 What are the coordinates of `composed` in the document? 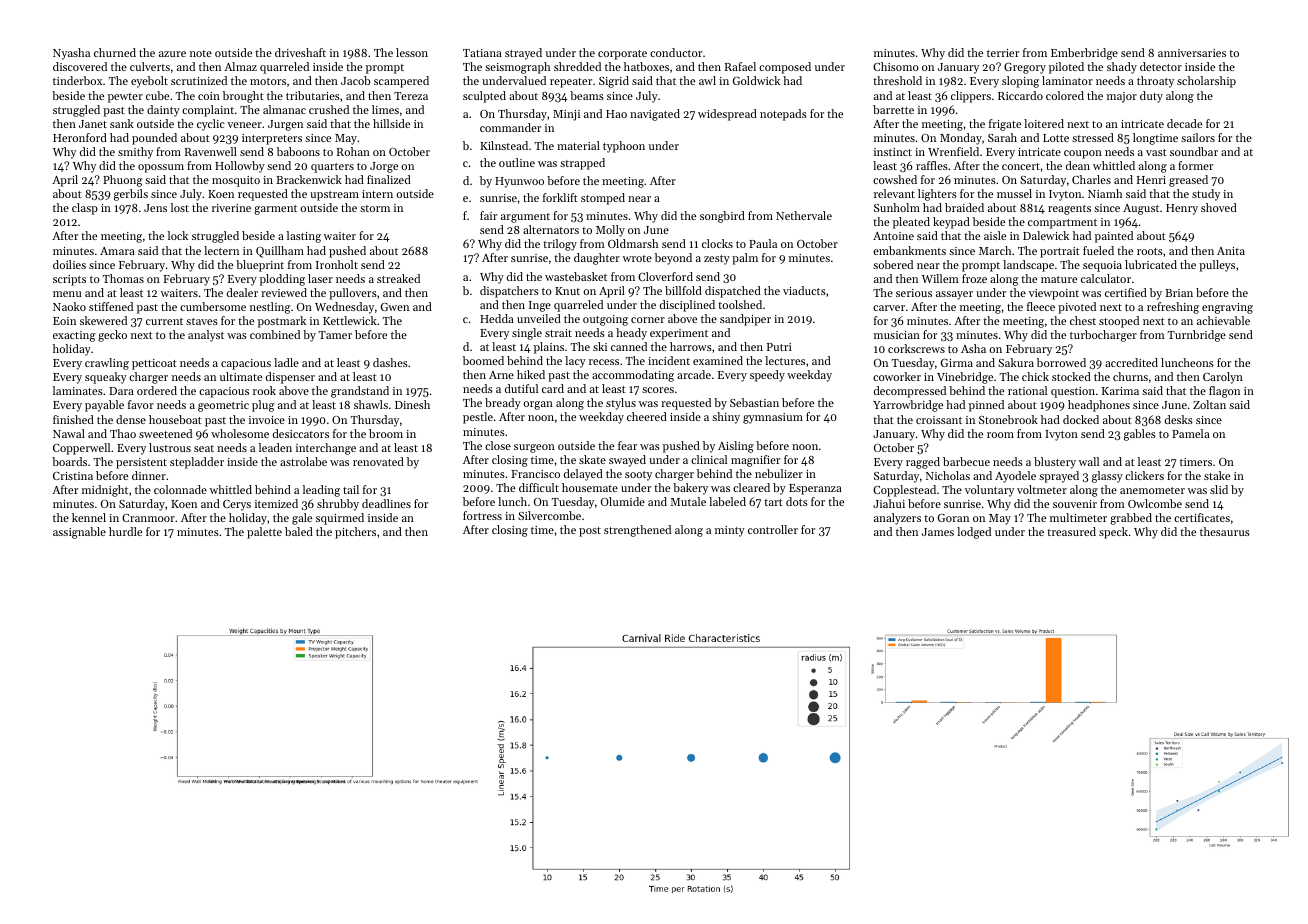 It's located at (785, 68).
